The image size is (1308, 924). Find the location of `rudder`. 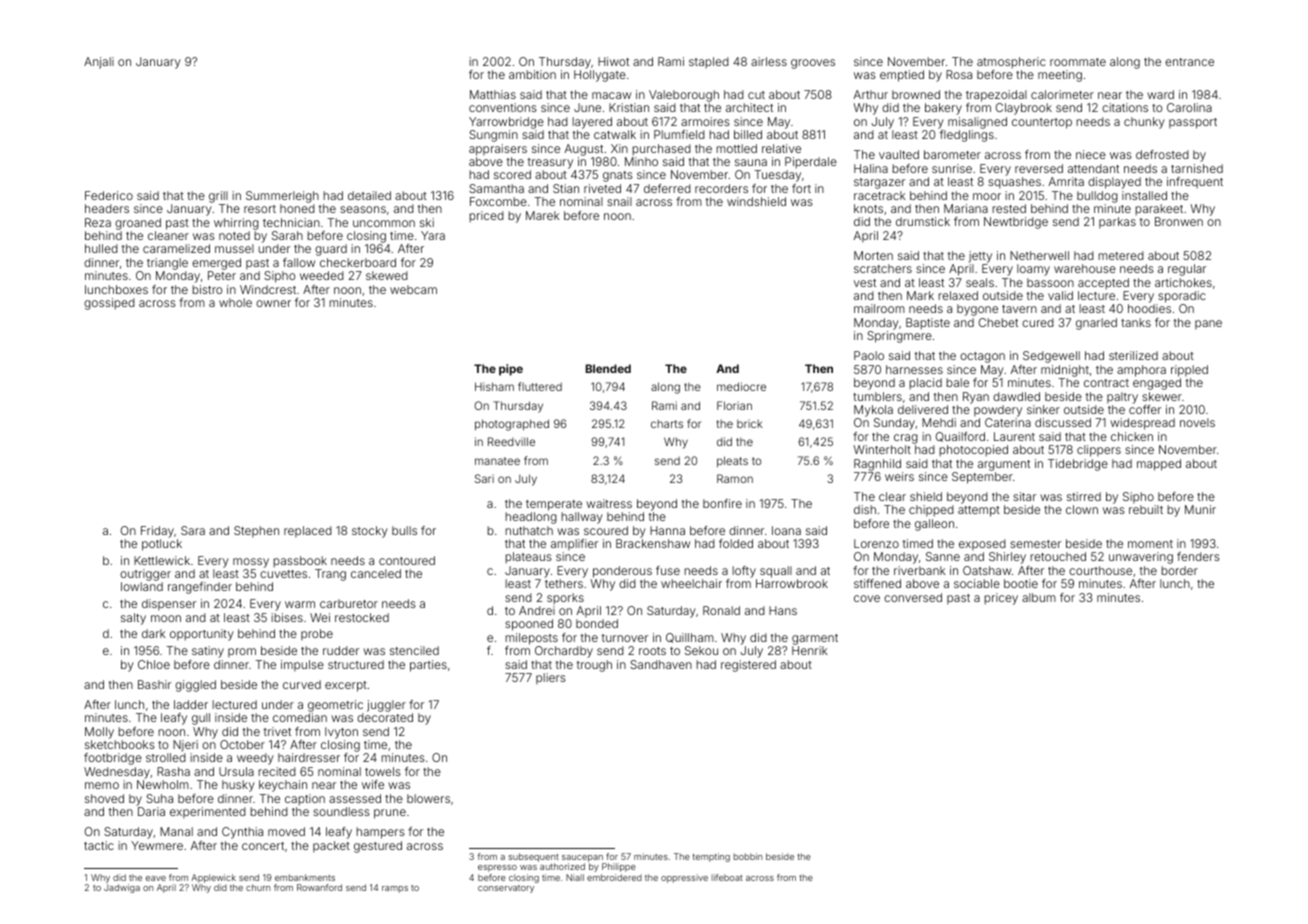

rudder is located at coordinates (341, 650).
